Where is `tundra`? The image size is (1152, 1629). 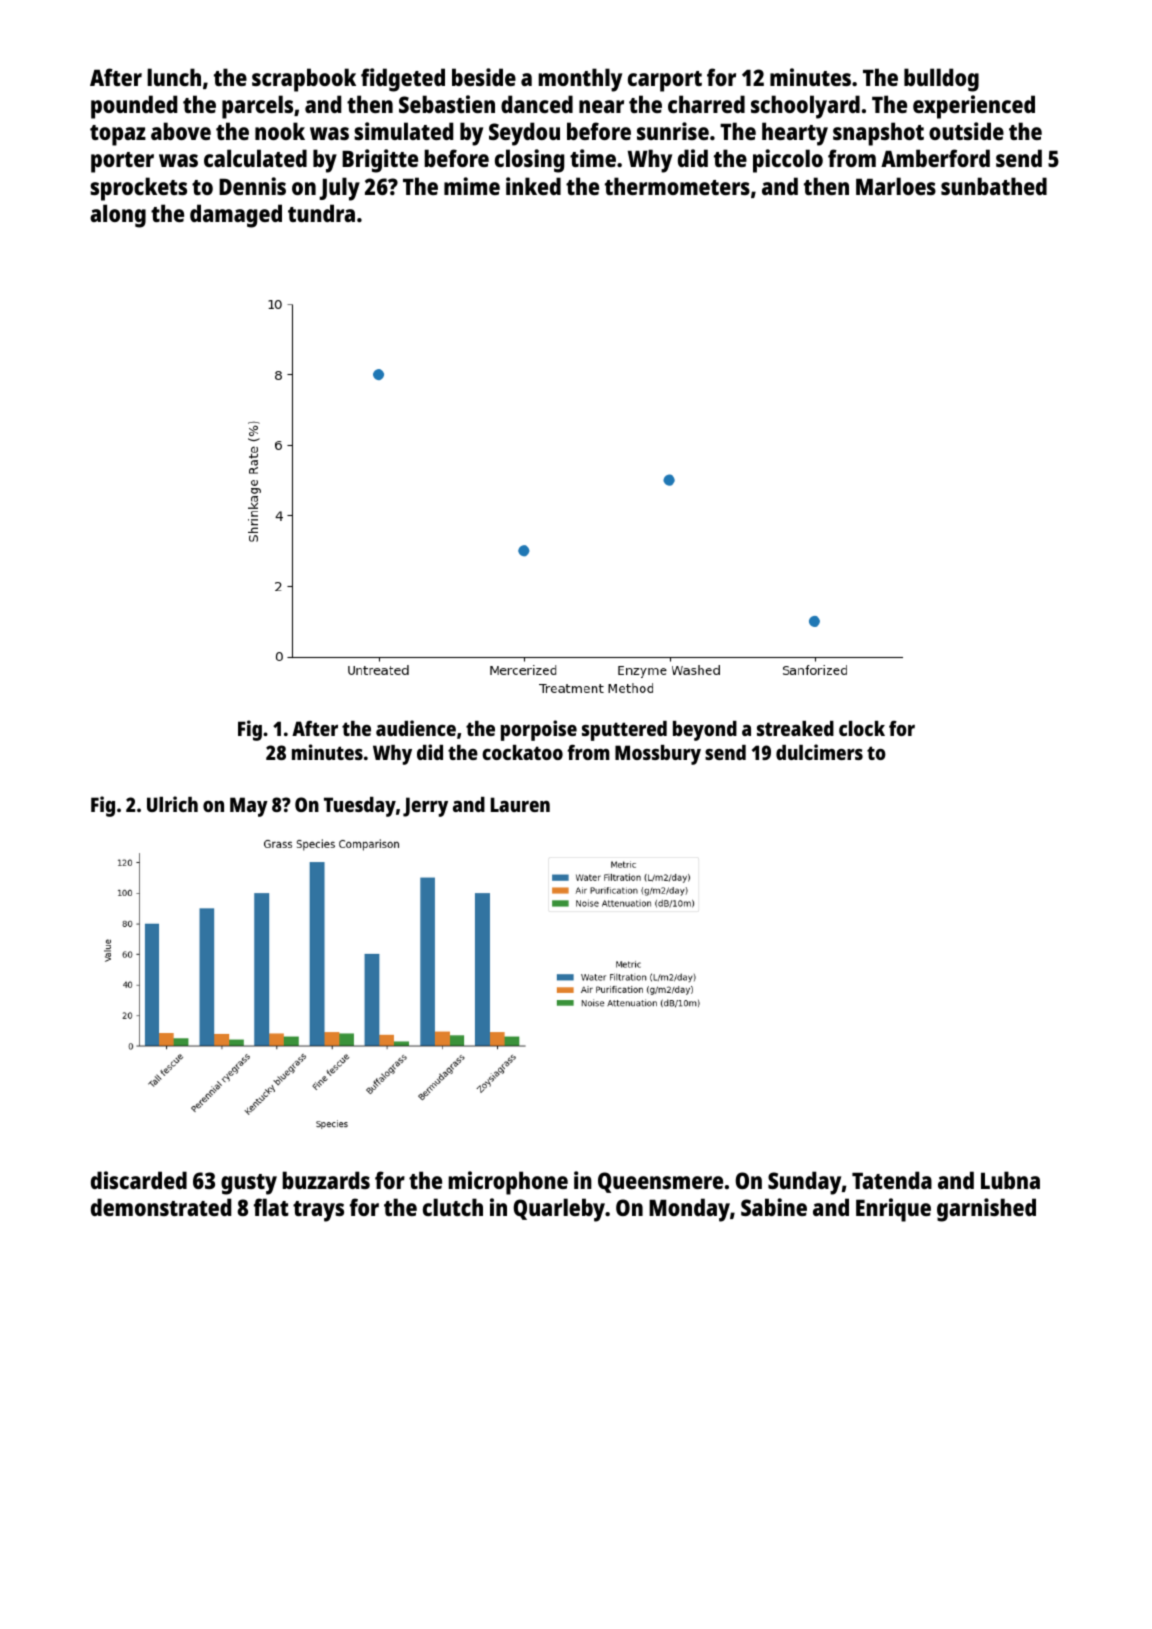 tundra is located at coordinates (321, 213).
